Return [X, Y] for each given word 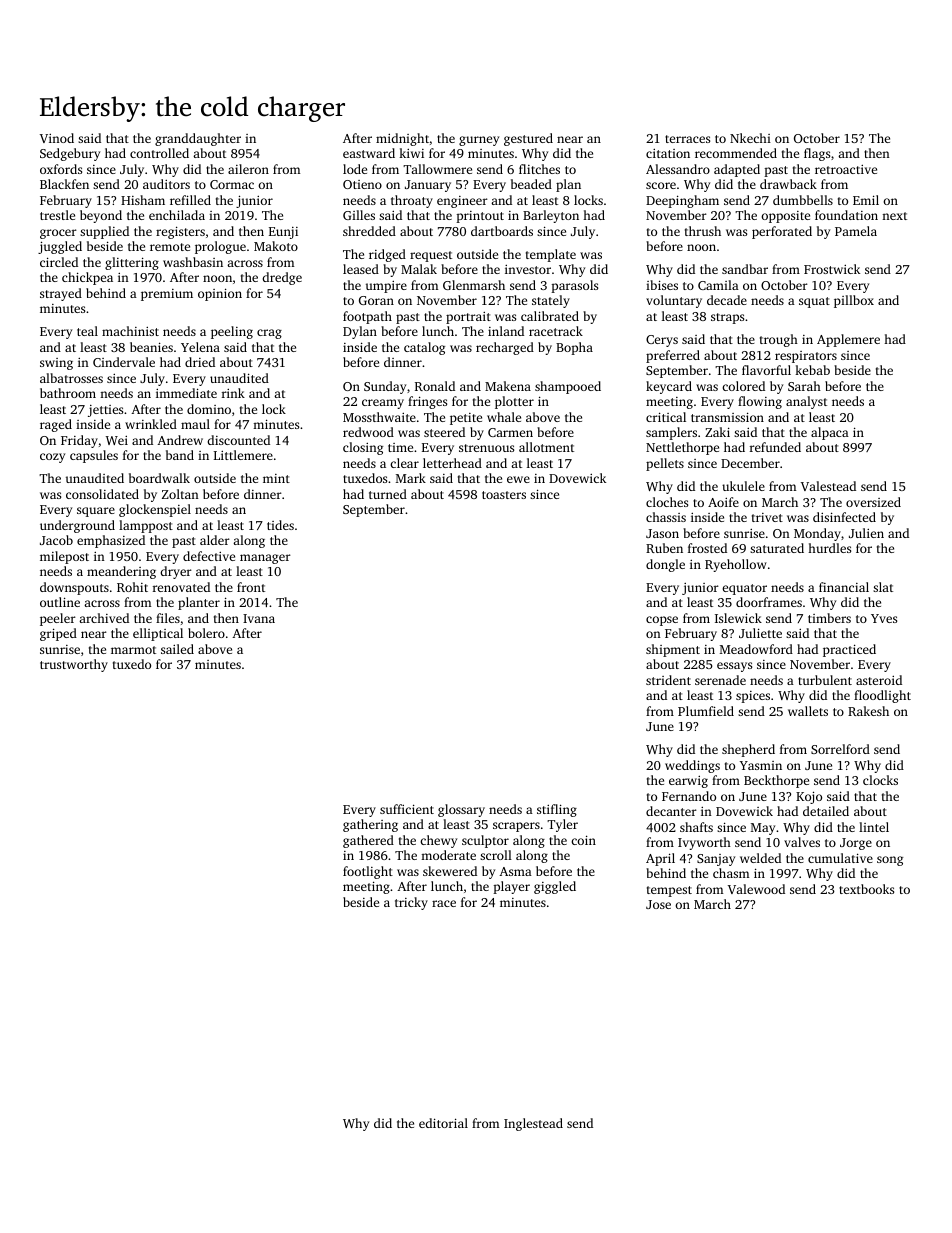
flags [817, 154]
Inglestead [533, 1124]
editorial [443, 1123]
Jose [658, 904]
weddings [692, 766]
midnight [402, 139]
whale [504, 417]
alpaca [830, 433]
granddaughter [198, 139]
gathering [370, 825]
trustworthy [74, 665]
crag [269, 334]
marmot [133, 650]
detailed [826, 811]
